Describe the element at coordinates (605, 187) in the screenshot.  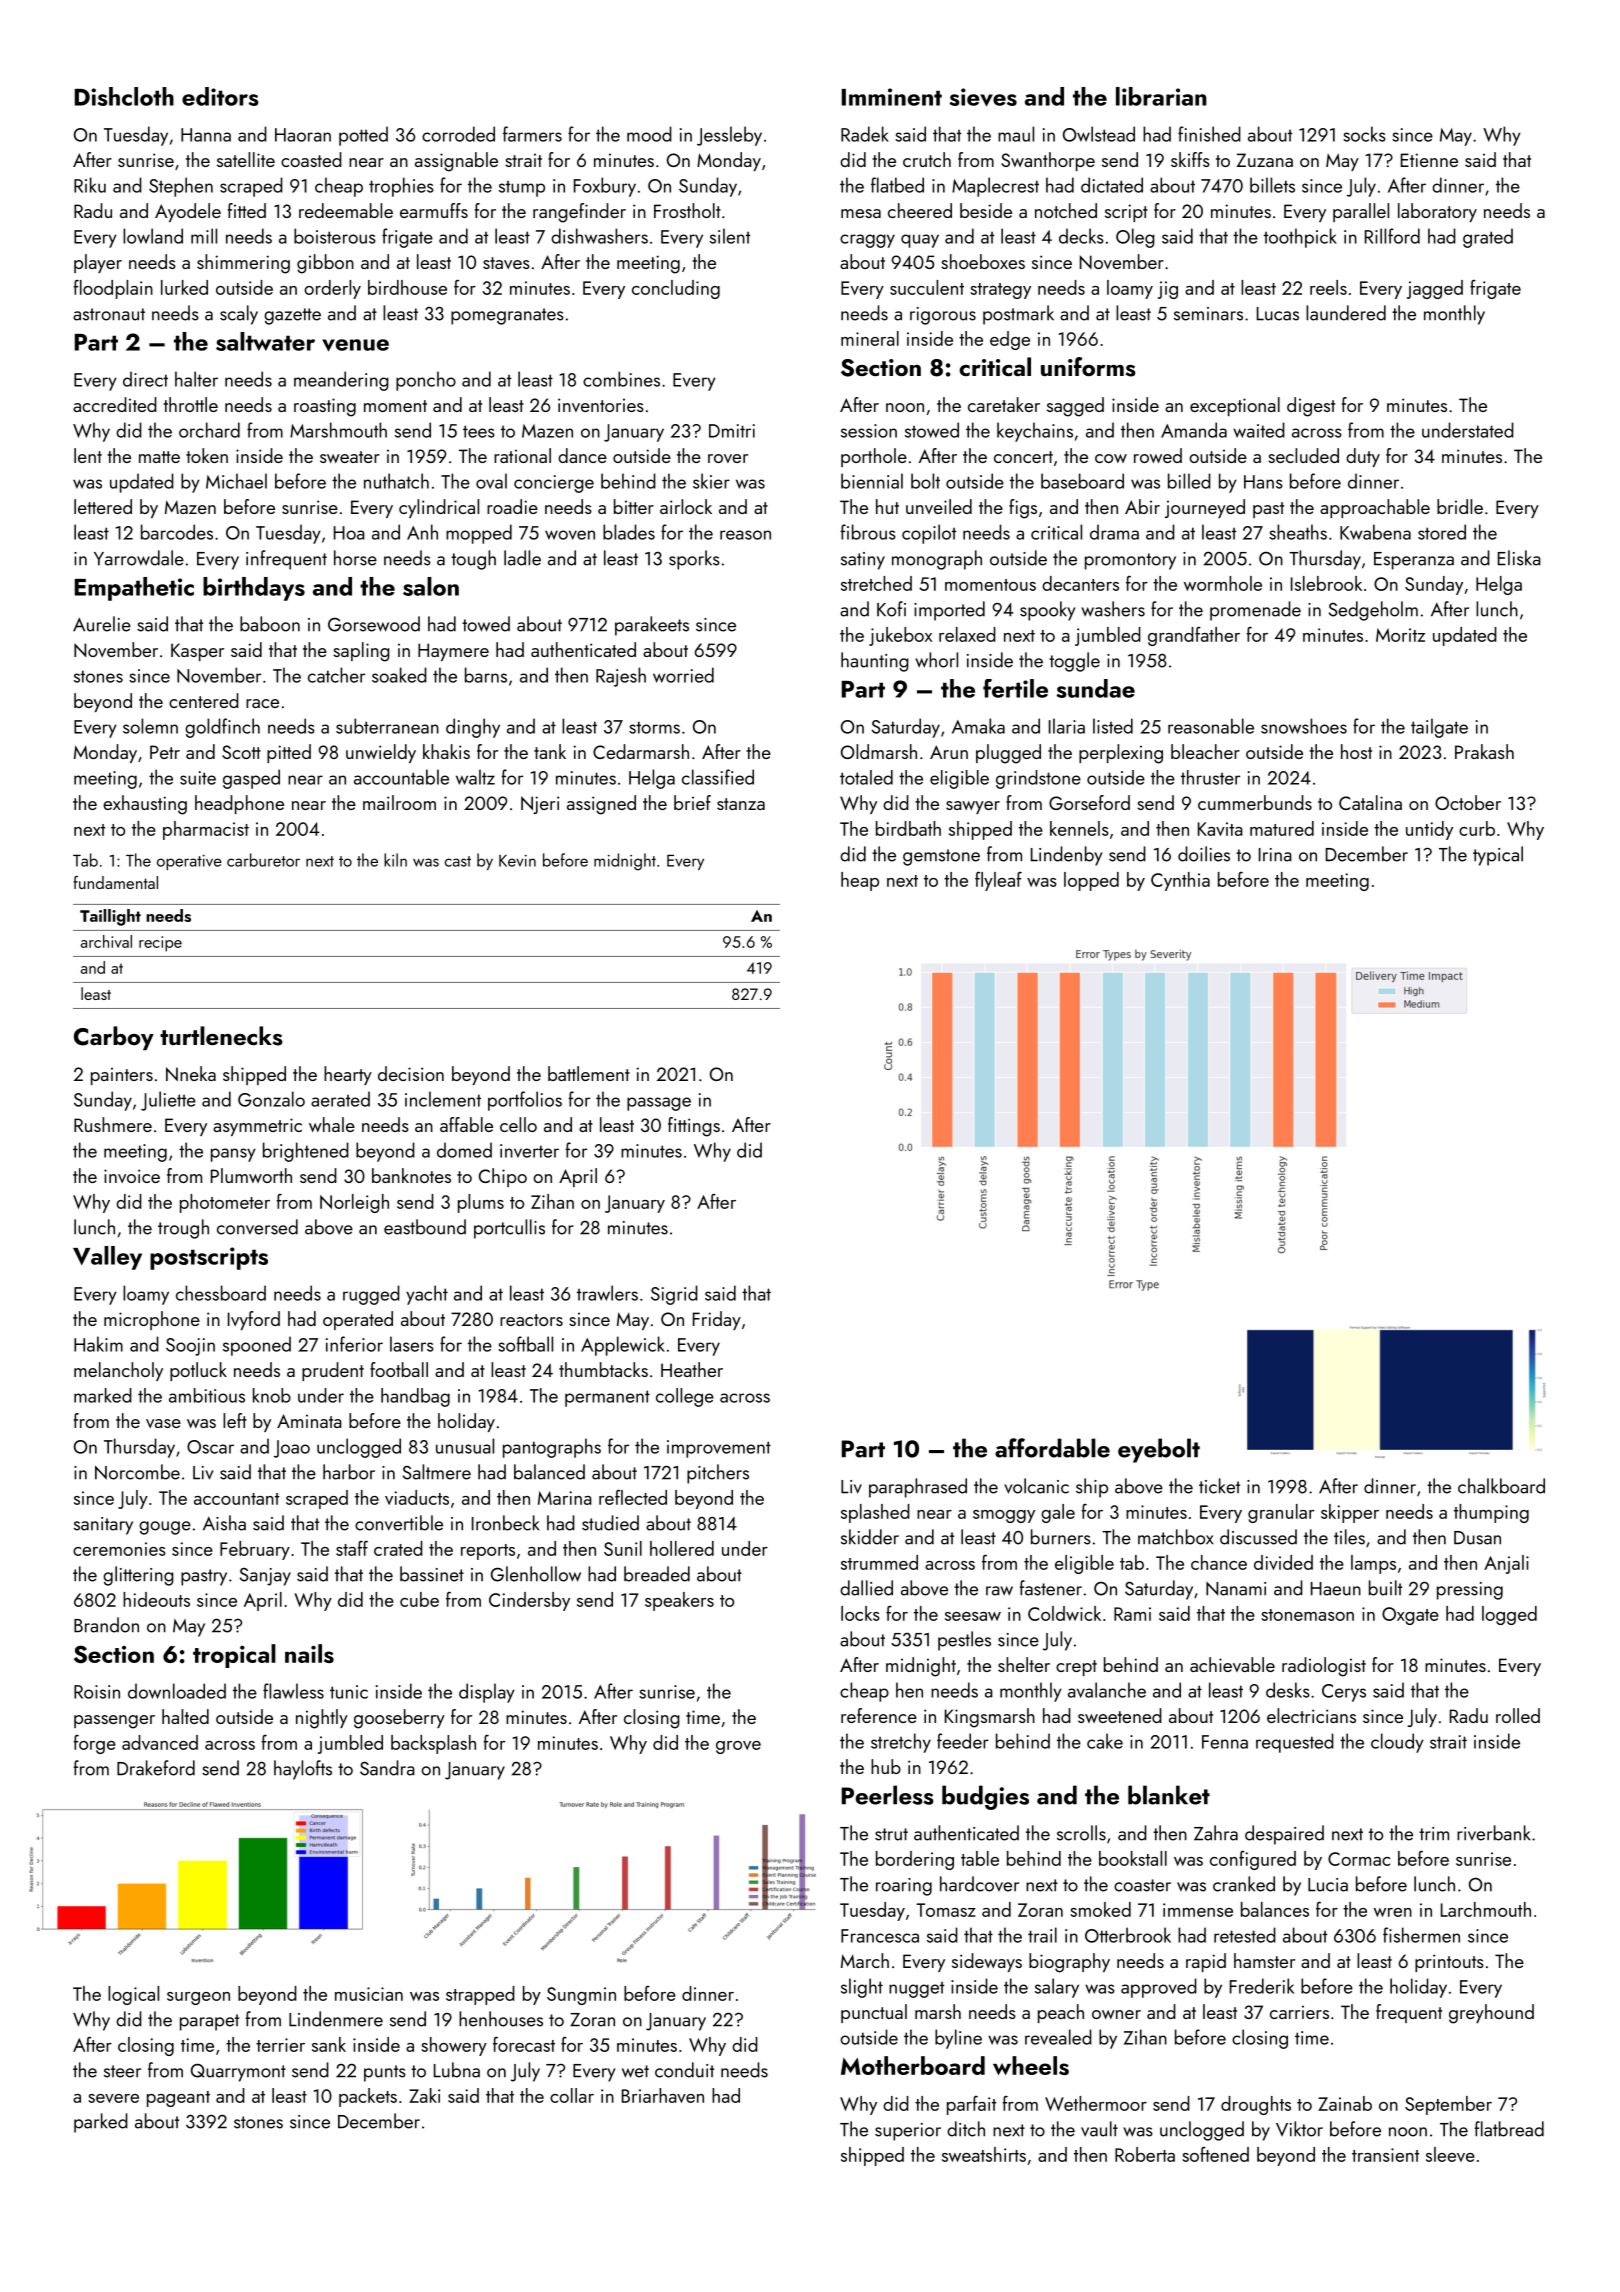
I see `Foxbury` at that location.
